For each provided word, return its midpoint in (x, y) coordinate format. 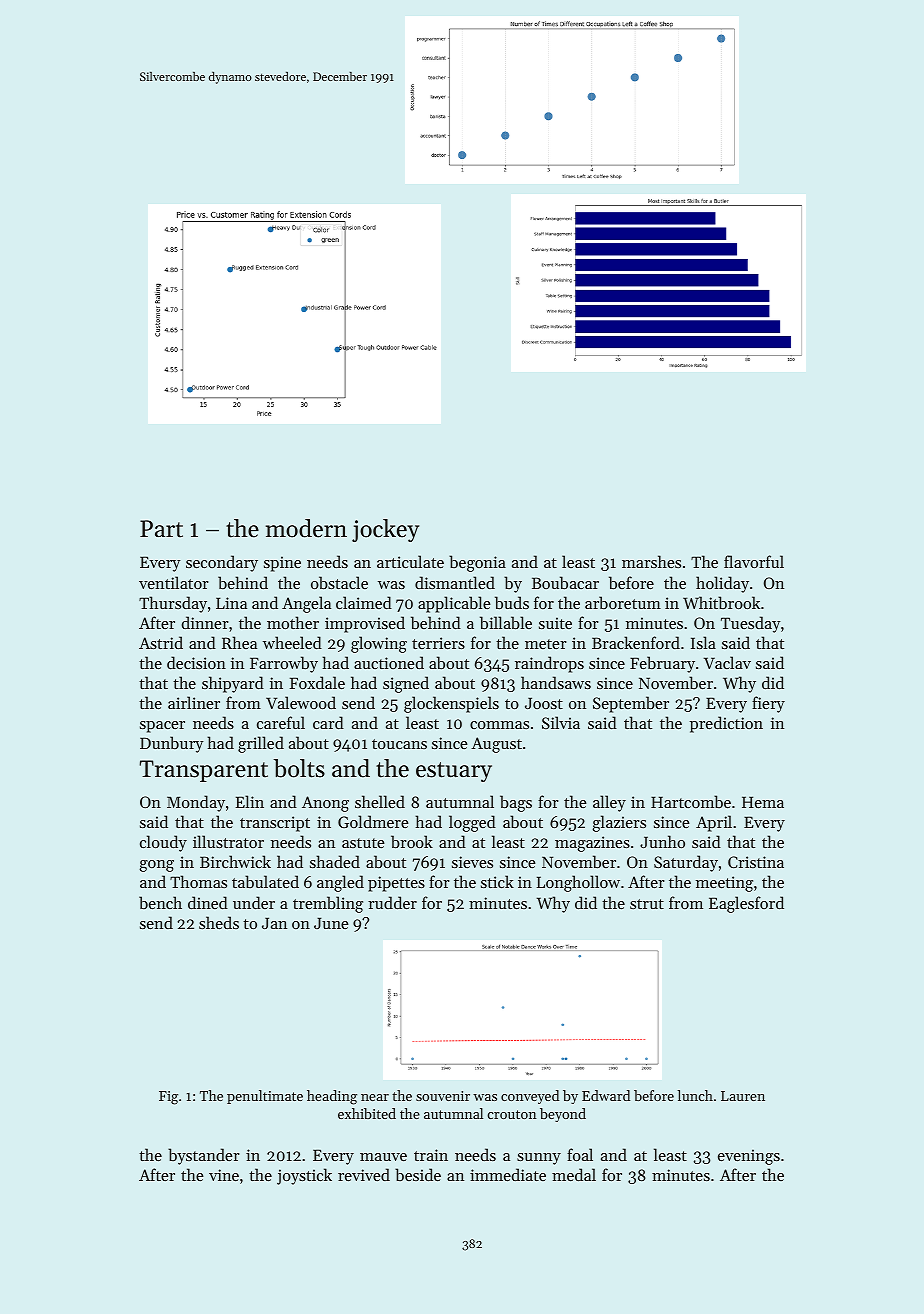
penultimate (265, 1097)
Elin (250, 801)
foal (580, 1154)
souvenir (443, 1096)
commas (499, 725)
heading (332, 1097)
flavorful (754, 561)
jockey (385, 530)
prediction (726, 724)
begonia (477, 563)
